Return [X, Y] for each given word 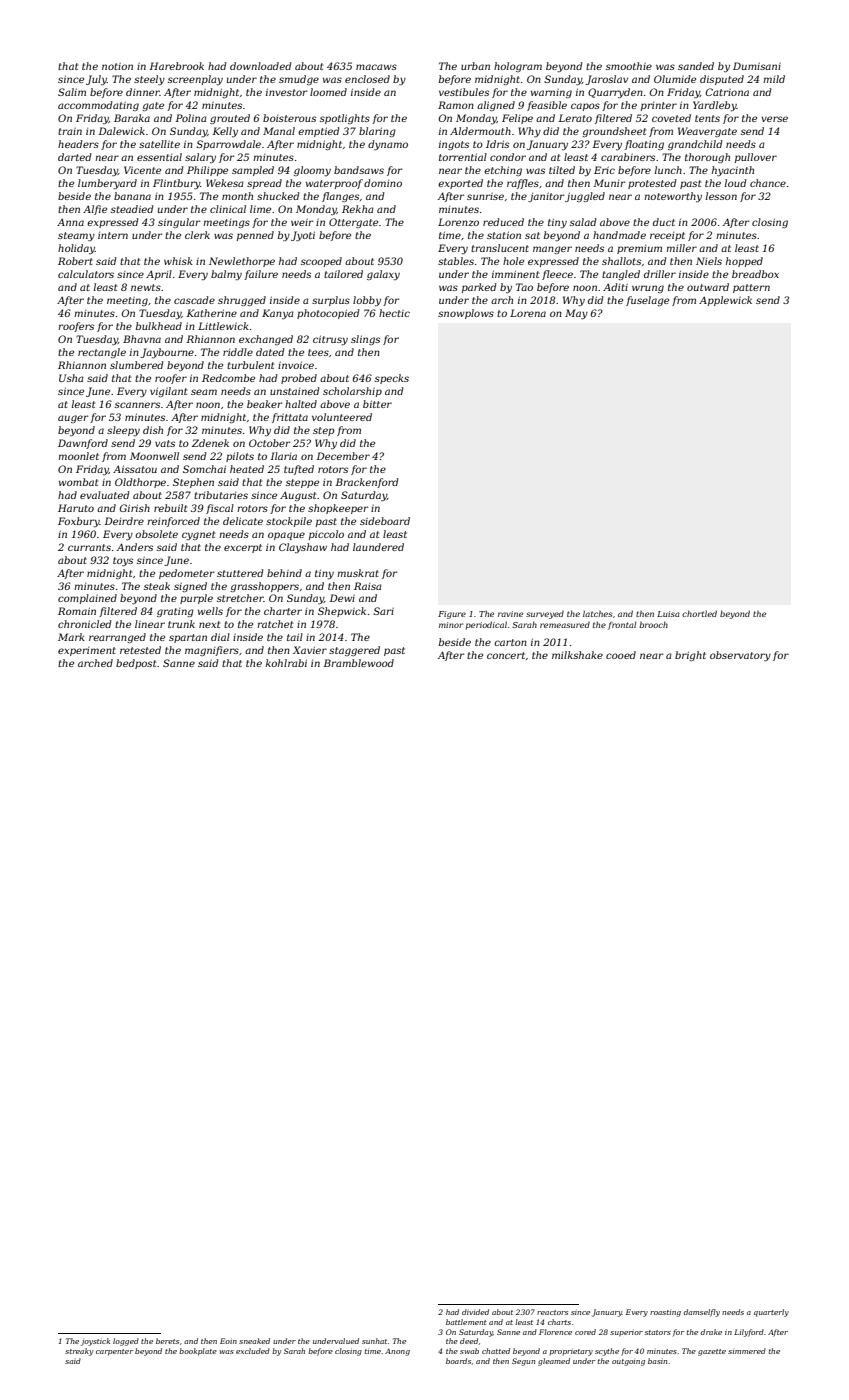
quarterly [771, 1313]
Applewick [725, 301]
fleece [557, 275]
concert [506, 655]
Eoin [228, 1341]
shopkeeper [338, 509]
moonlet [78, 456]
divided [475, 1312]
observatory [740, 656]
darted [74, 157]
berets [167, 1341]
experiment [87, 651]
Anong [397, 1352]
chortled [699, 613]
